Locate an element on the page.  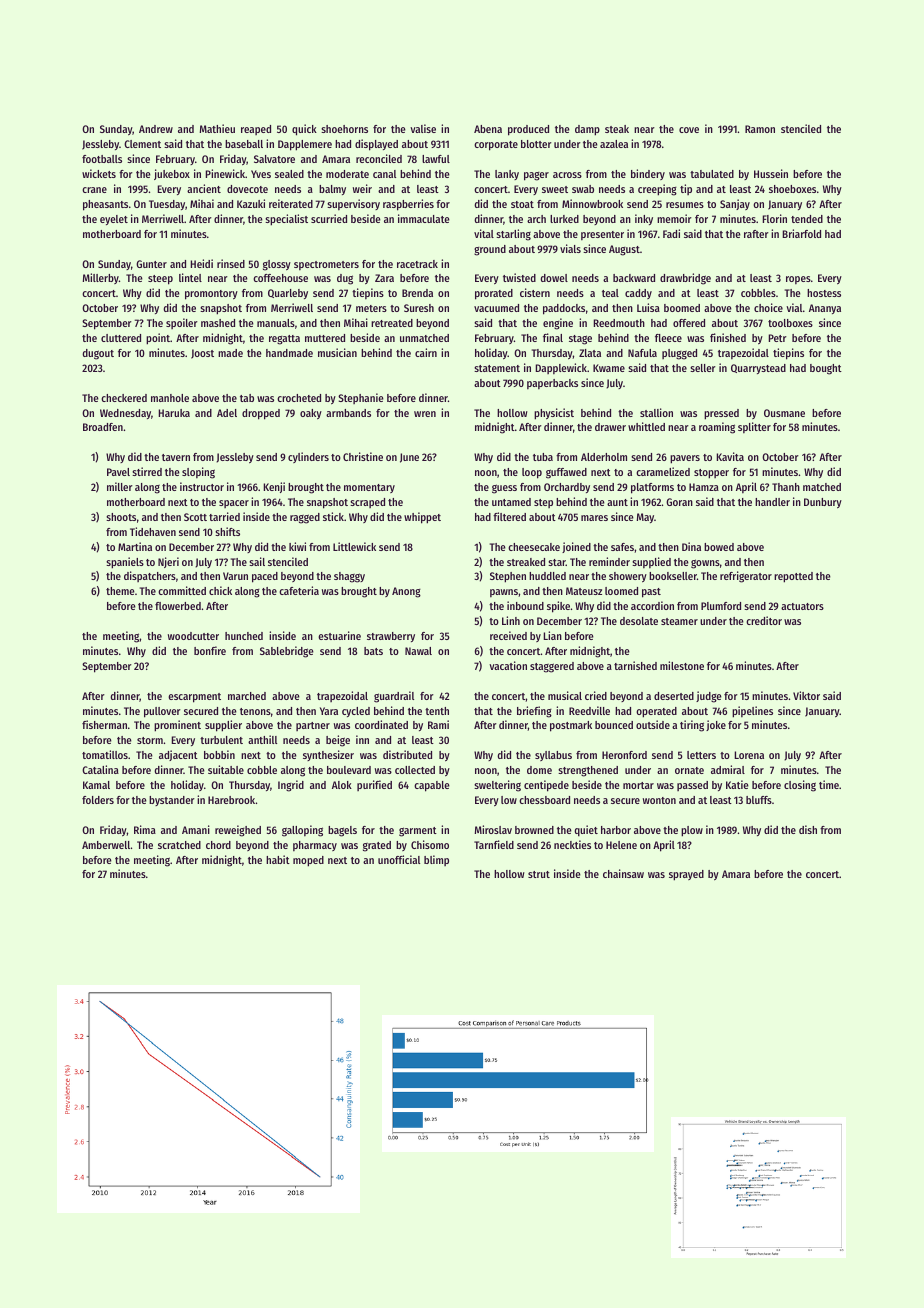
cove is located at coordinates (689, 130).
